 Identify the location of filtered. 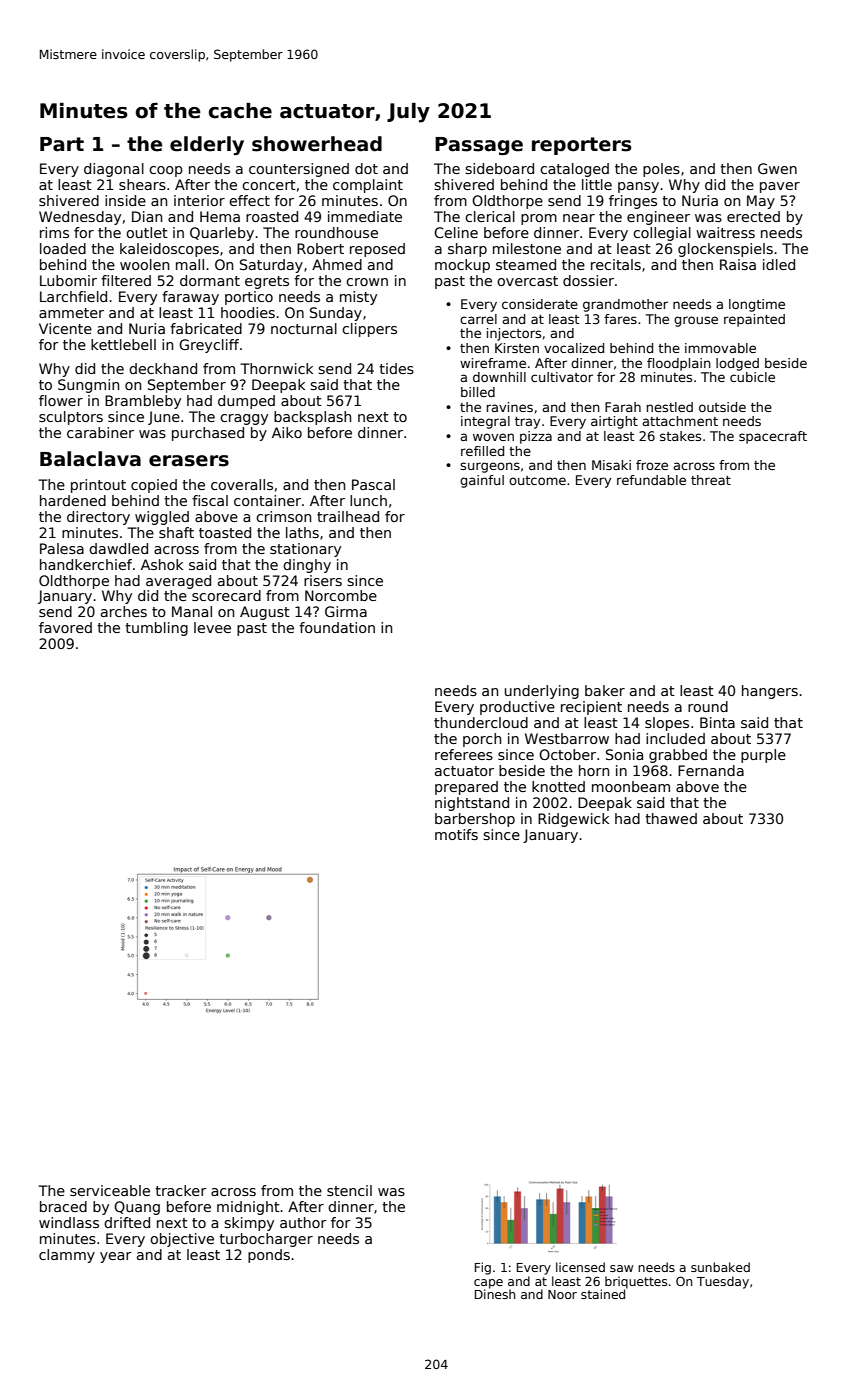
(126, 280).
